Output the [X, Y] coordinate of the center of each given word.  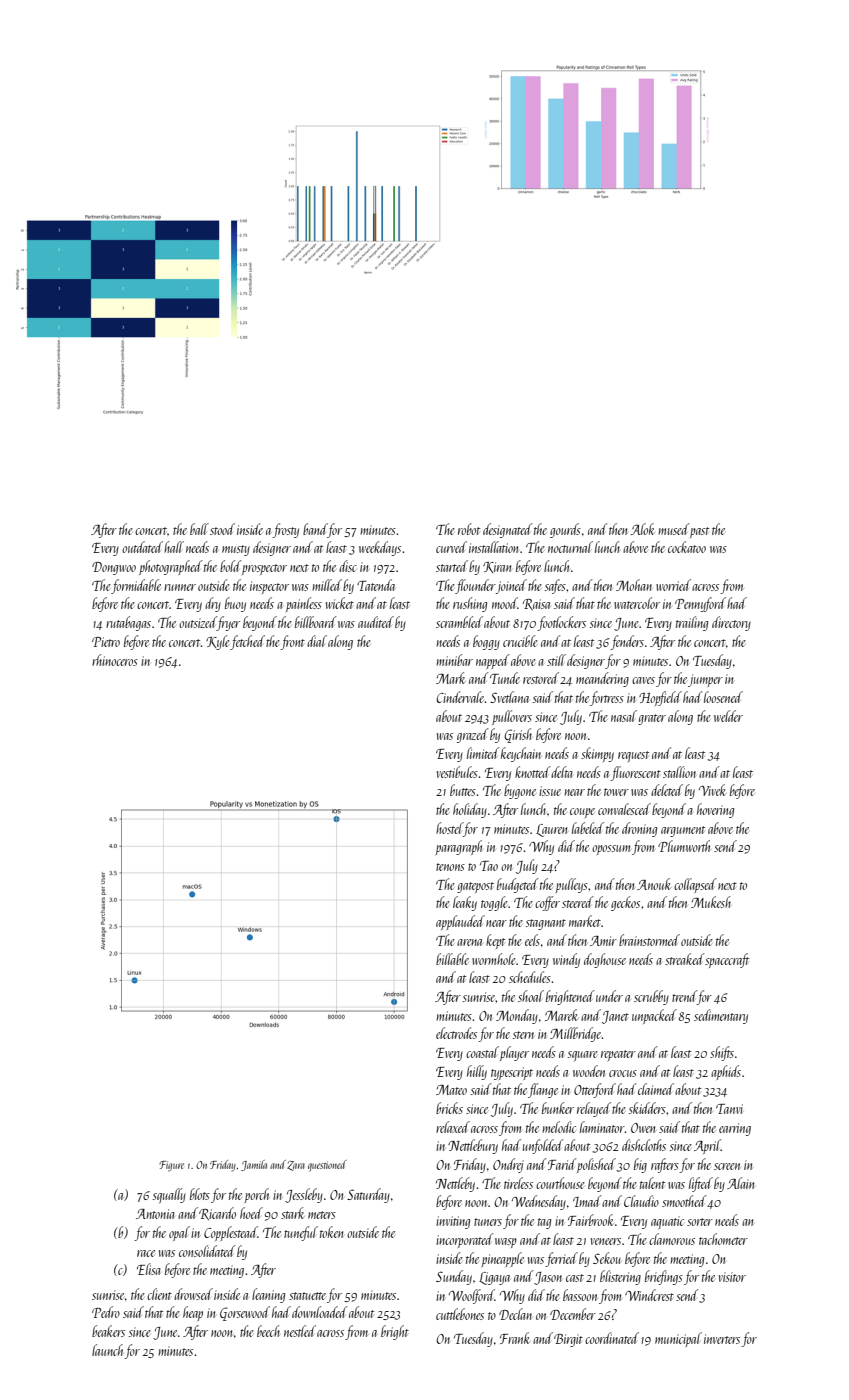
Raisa [536, 604]
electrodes [456, 1033]
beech [268, 1331]
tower [616, 792]
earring [735, 1129]
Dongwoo [114, 568]
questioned [327, 1166]
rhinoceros [115, 660]
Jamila [254, 1165]
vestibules [457, 772]
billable [452, 959]
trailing [692, 623]
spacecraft [727, 960]
